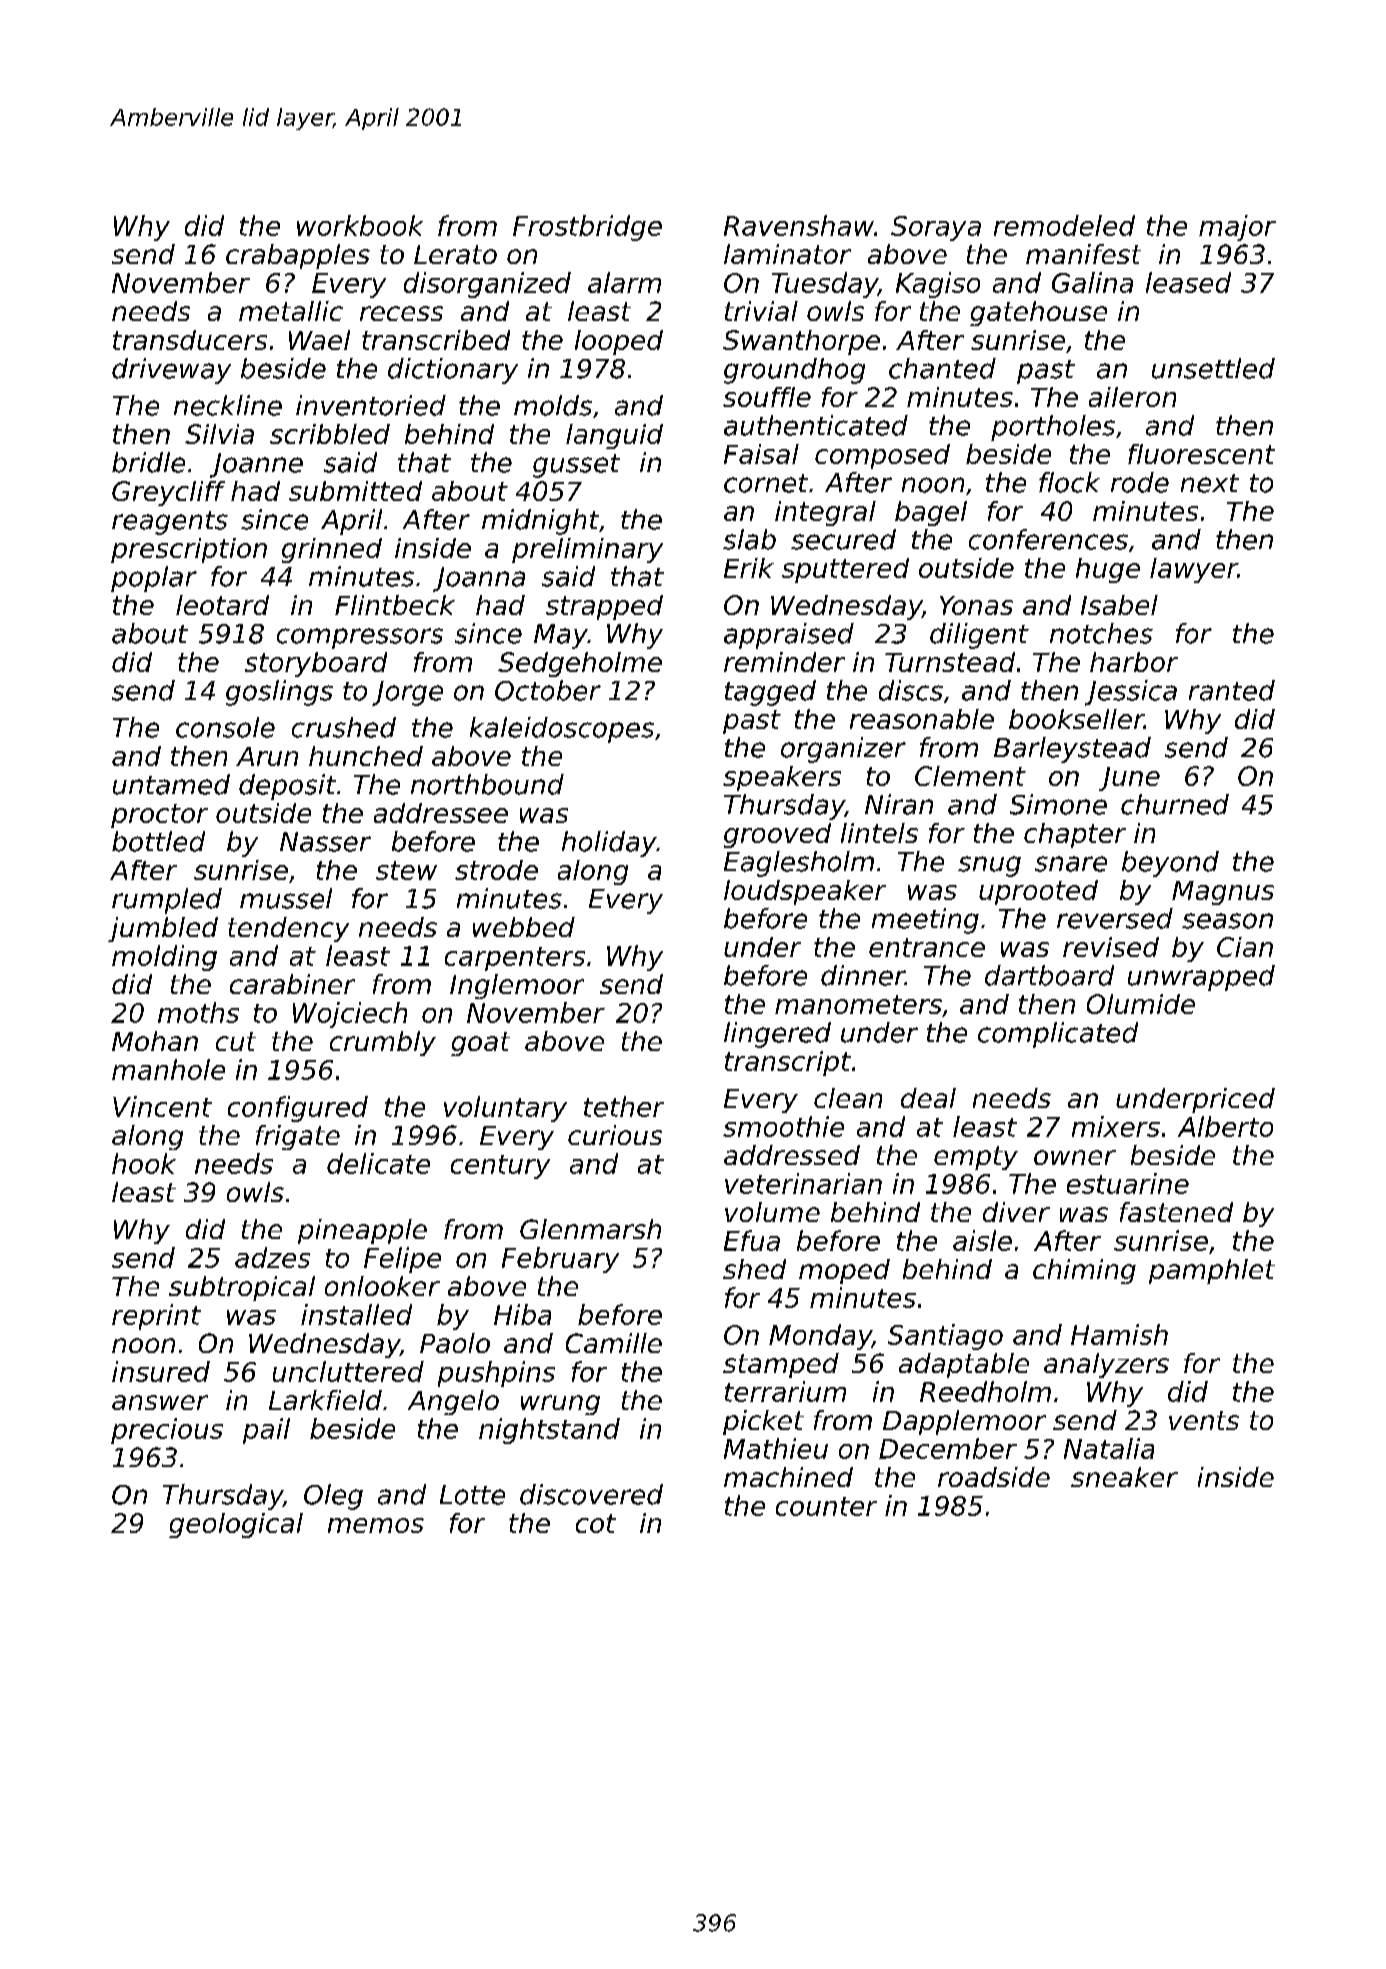  What do you see at coordinates (1064, 225) in the screenshot?
I see `remodeled` at bounding box center [1064, 225].
